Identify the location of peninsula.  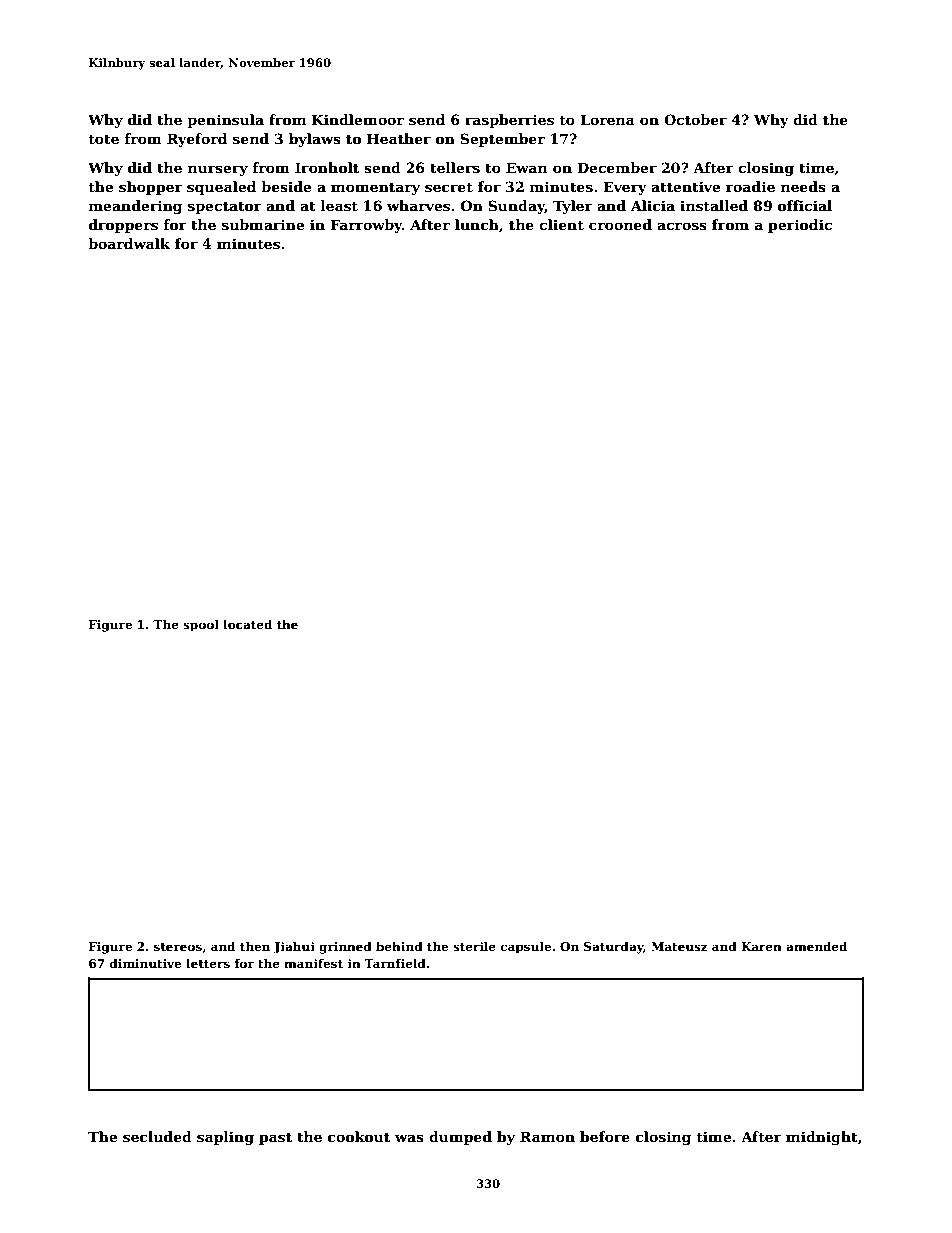
(225, 121).
